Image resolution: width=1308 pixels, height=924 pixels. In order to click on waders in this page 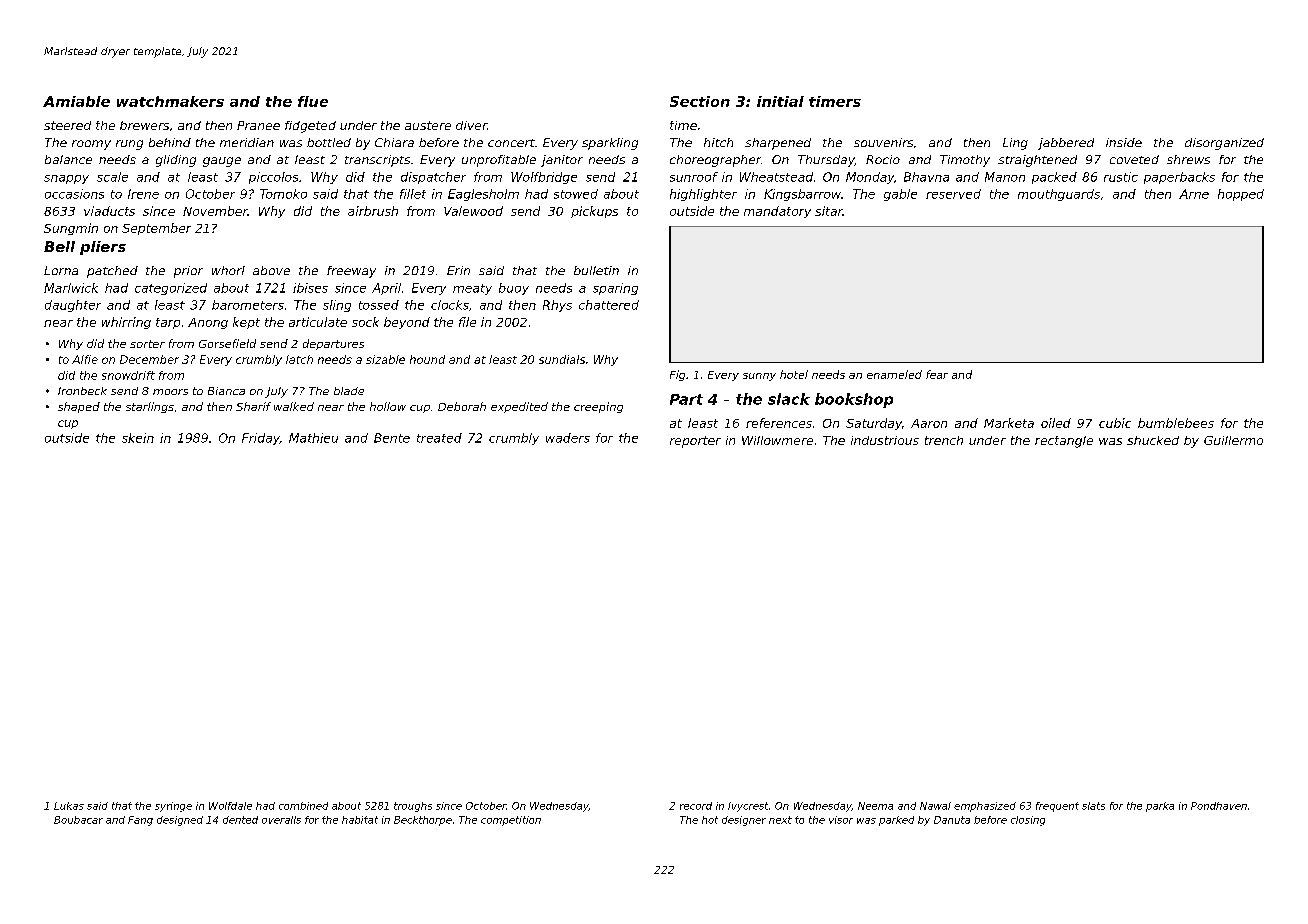, I will do `click(568, 438)`.
